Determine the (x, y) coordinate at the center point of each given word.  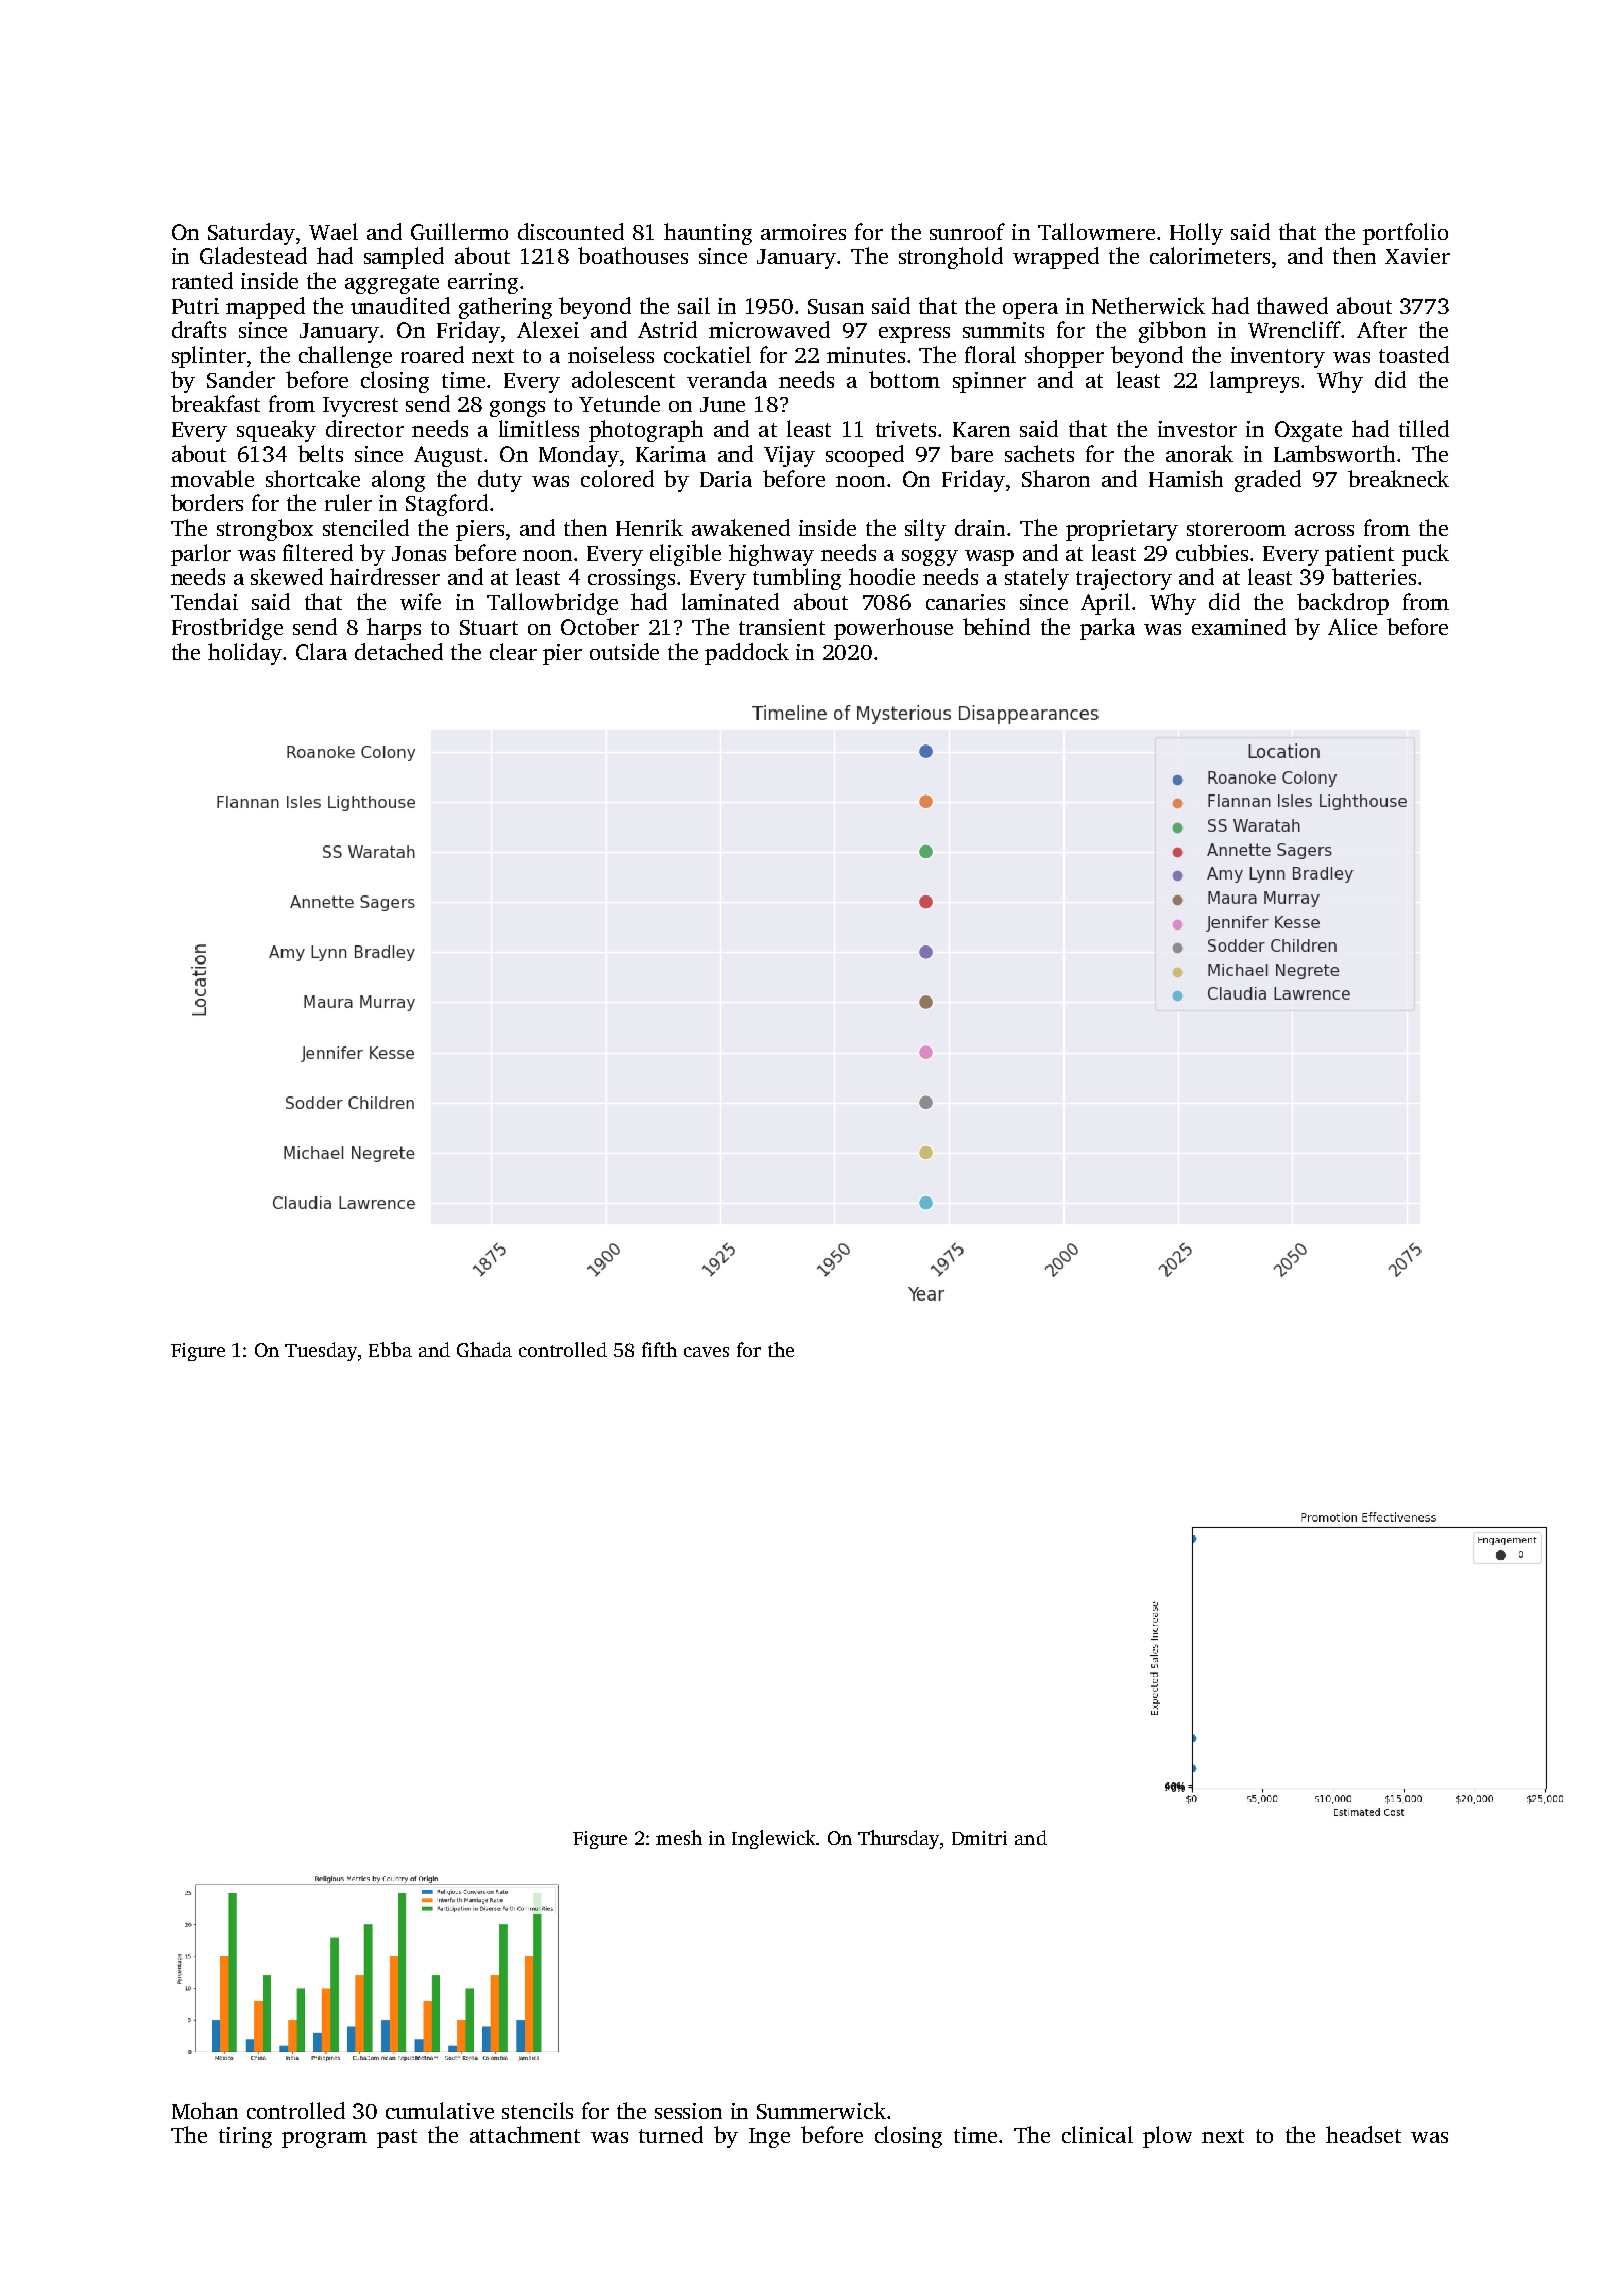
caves (706, 1352)
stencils (537, 2110)
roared (432, 354)
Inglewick (774, 1839)
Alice (1352, 626)
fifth (659, 1349)
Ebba (390, 1349)
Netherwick (1148, 305)
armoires (803, 232)
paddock (747, 654)
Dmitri (979, 1838)
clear (513, 651)
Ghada (484, 1349)
